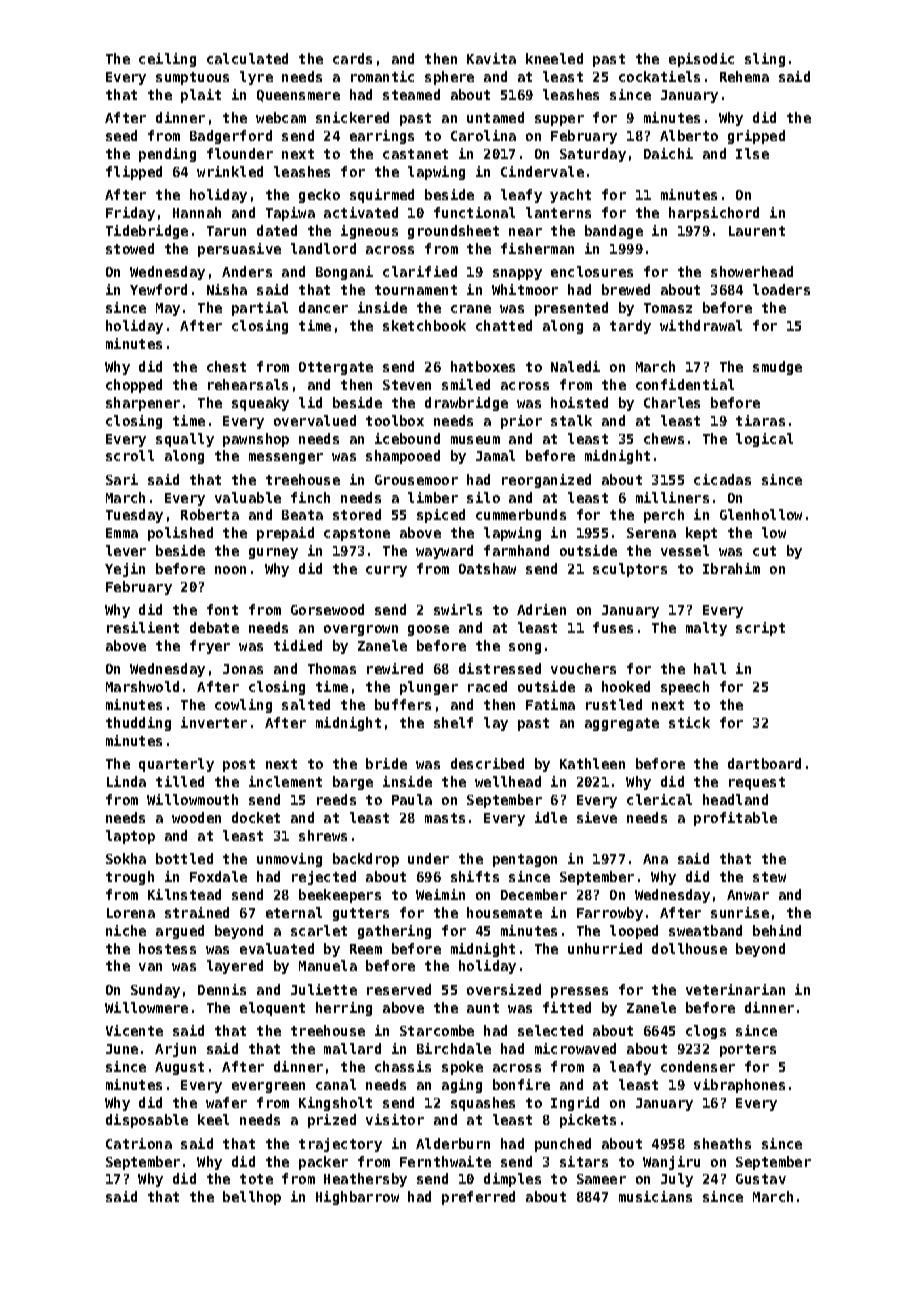  I want to click on drawbridge, so click(466, 404).
